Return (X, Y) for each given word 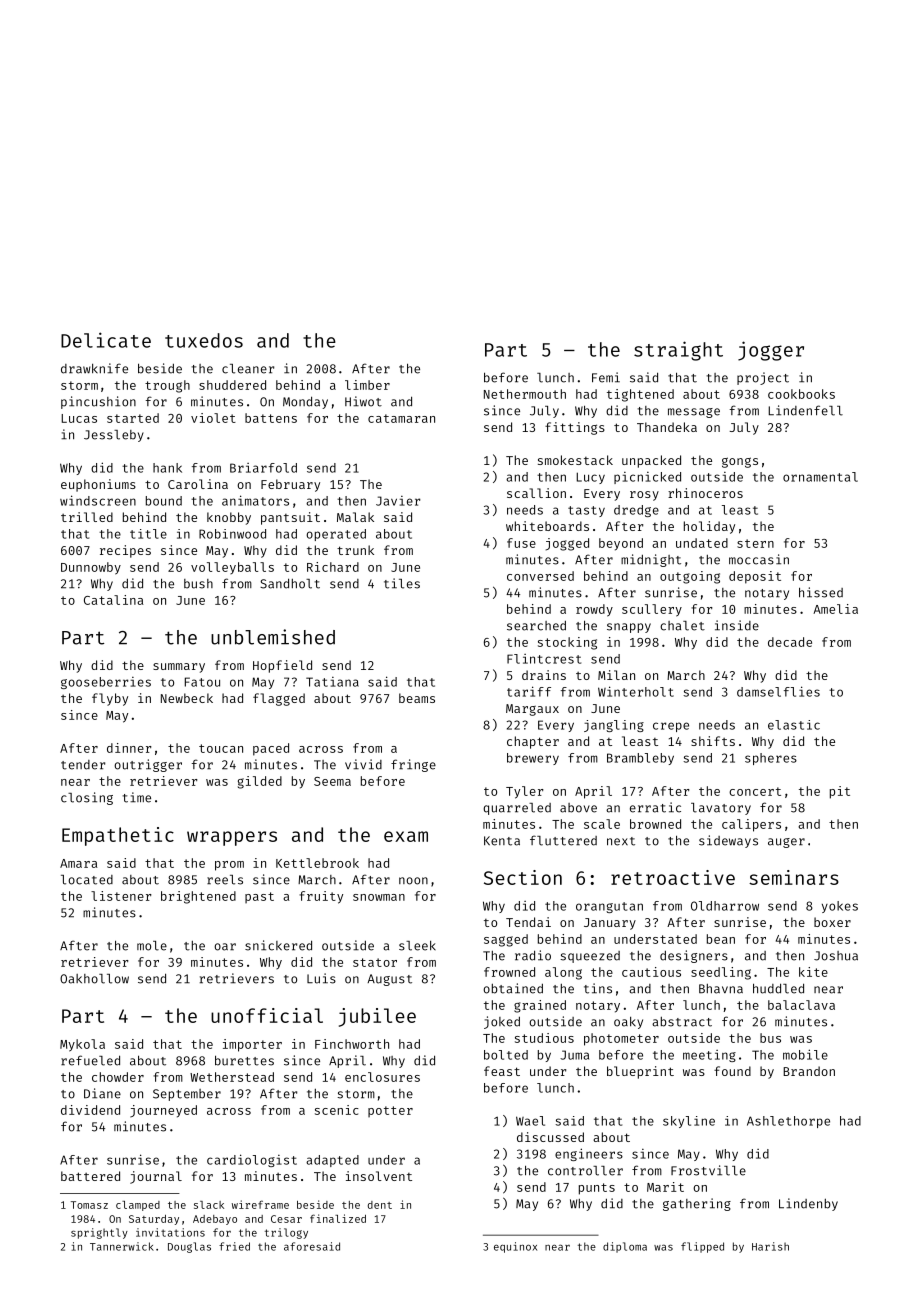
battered (90, 1176)
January (610, 924)
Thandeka (667, 427)
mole (152, 946)
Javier (398, 501)
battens (271, 418)
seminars (794, 877)
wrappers (232, 838)
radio (533, 955)
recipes (125, 551)
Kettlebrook (317, 863)
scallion (536, 493)
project (763, 378)
